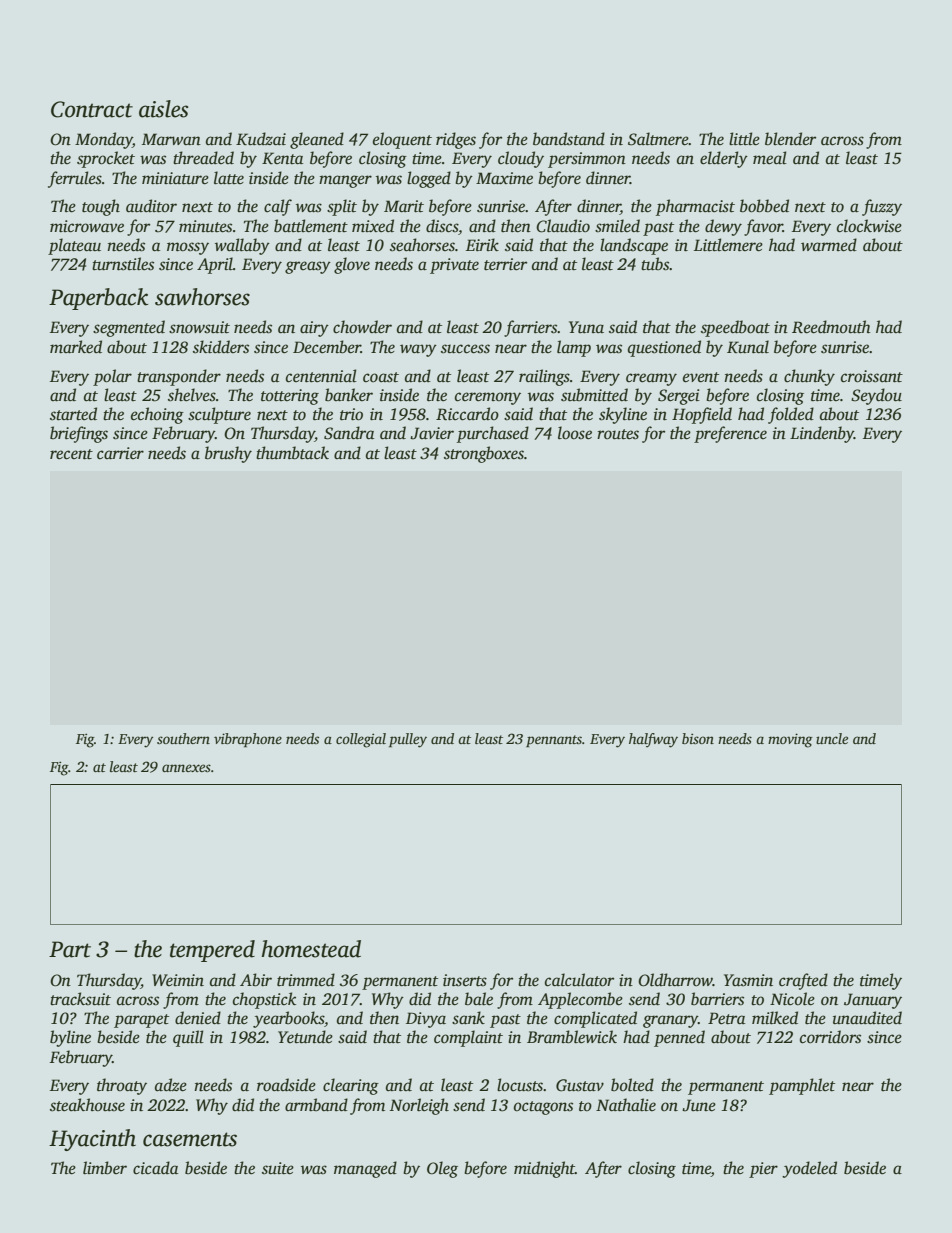 Image resolution: width=952 pixels, height=1233 pixels. What do you see at coordinates (456, 140) in the image?
I see `ridges` at bounding box center [456, 140].
